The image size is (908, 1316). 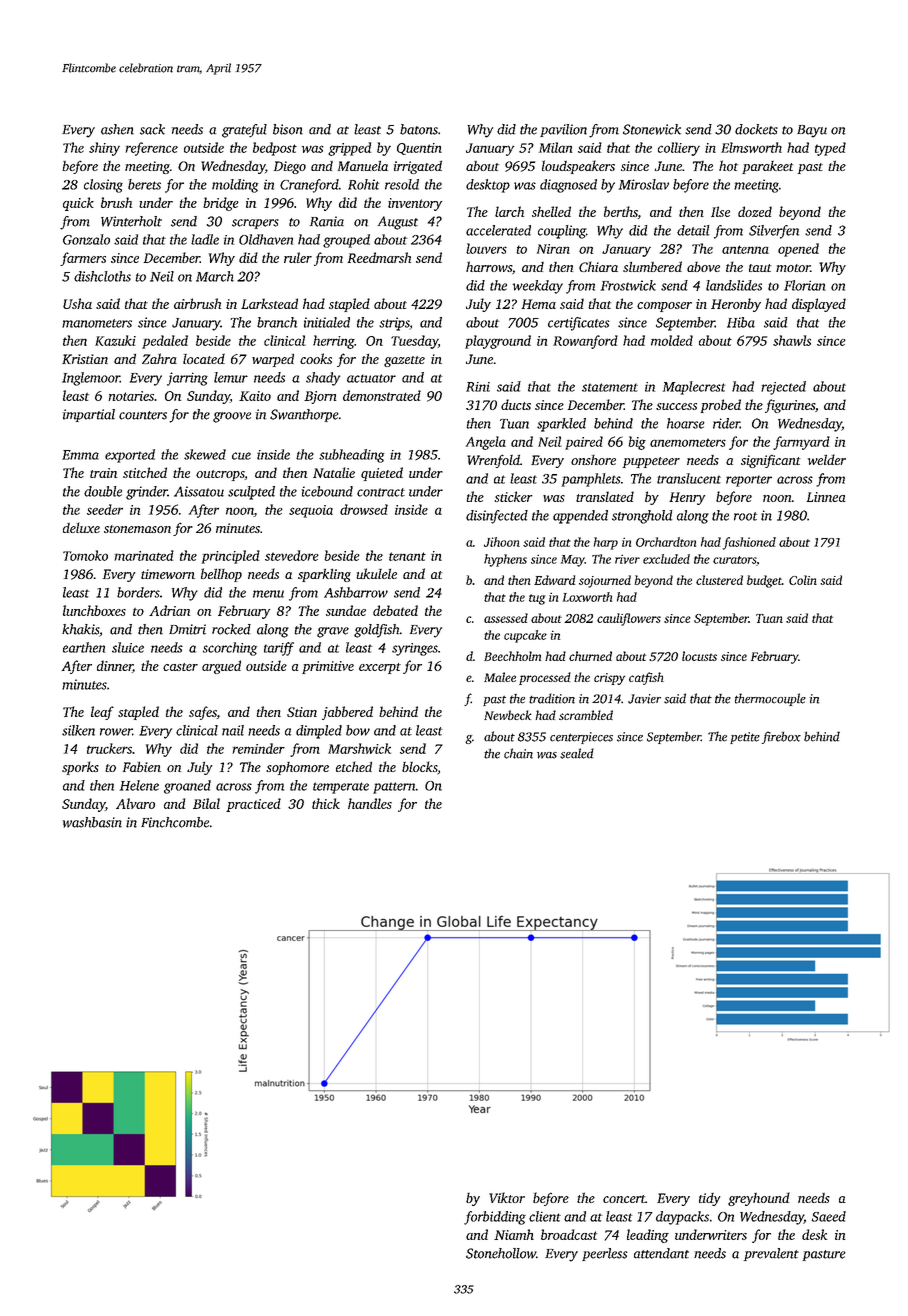 What do you see at coordinates (277, 322) in the screenshot?
I see `branch` at bounding box center [277, 322].
